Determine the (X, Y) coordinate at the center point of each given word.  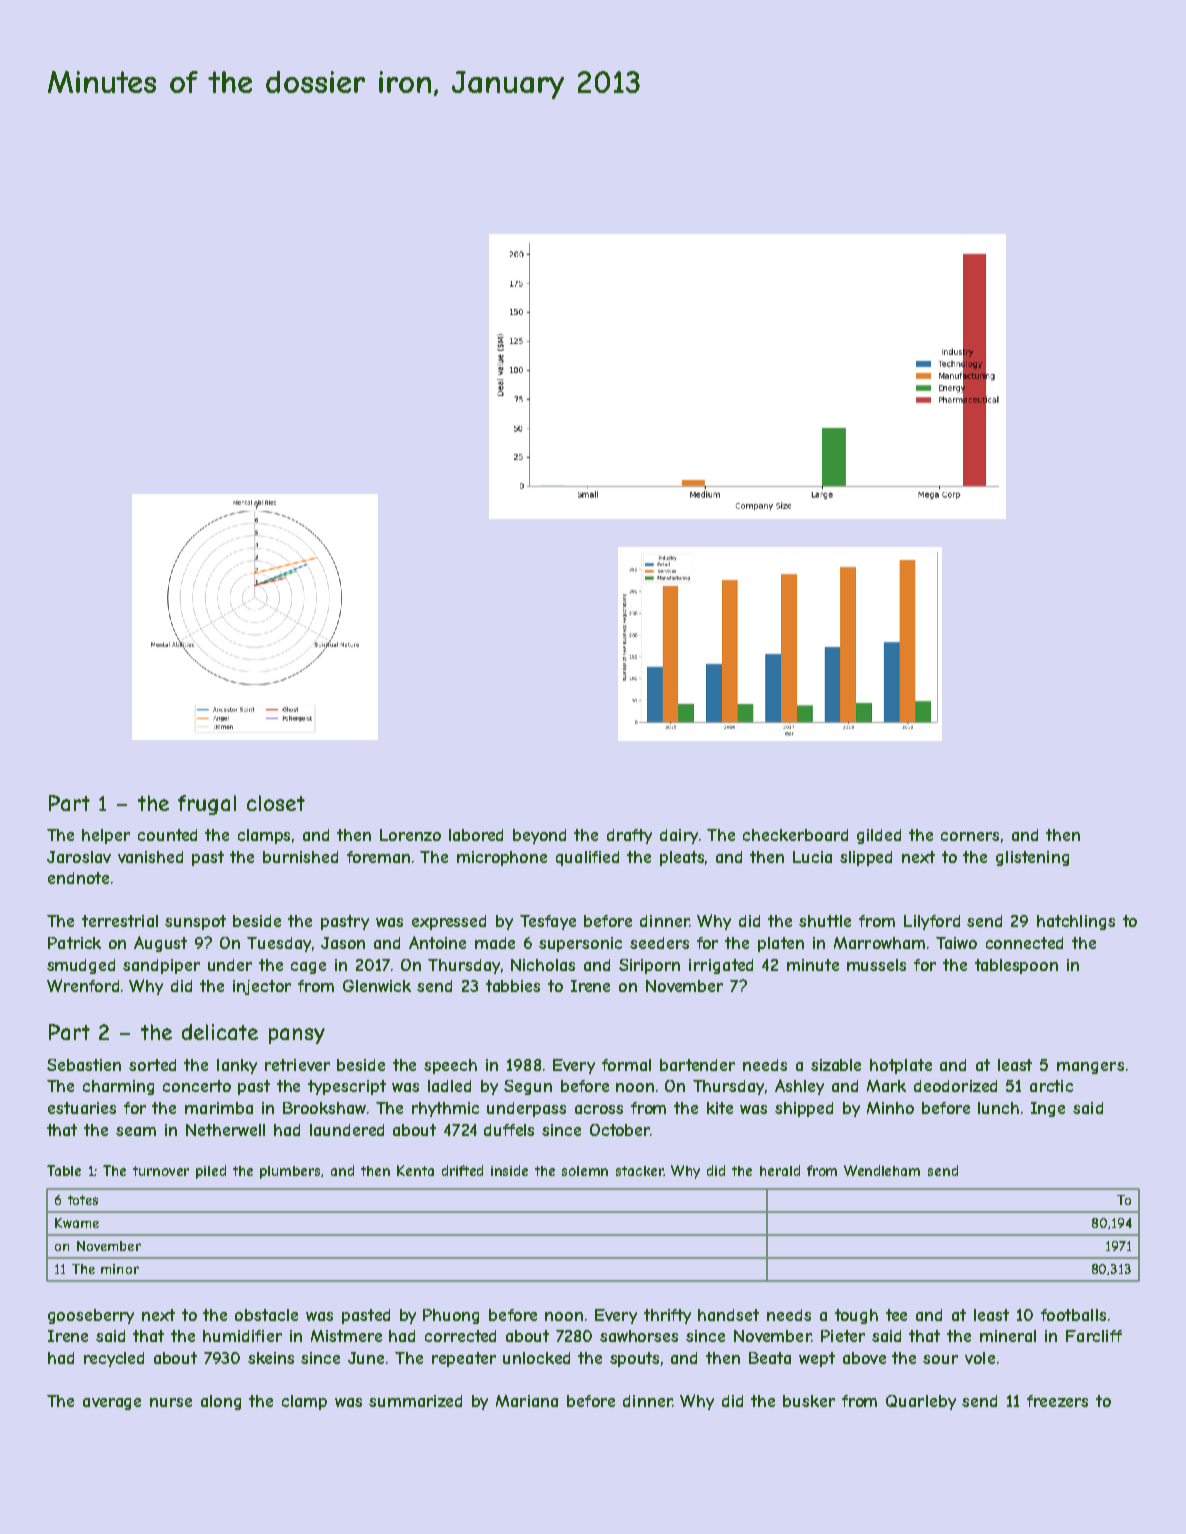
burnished (300, 857)
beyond (539, 836)
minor (120, 1269)
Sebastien (84, 1065)
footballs (1073, 1315)
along (221, 1402)
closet (276, 803)
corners (970, 836)
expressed (449, 922)
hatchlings (1076, 922)
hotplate (901, 1066)
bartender (697, 1065)
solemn (585, 1171)
